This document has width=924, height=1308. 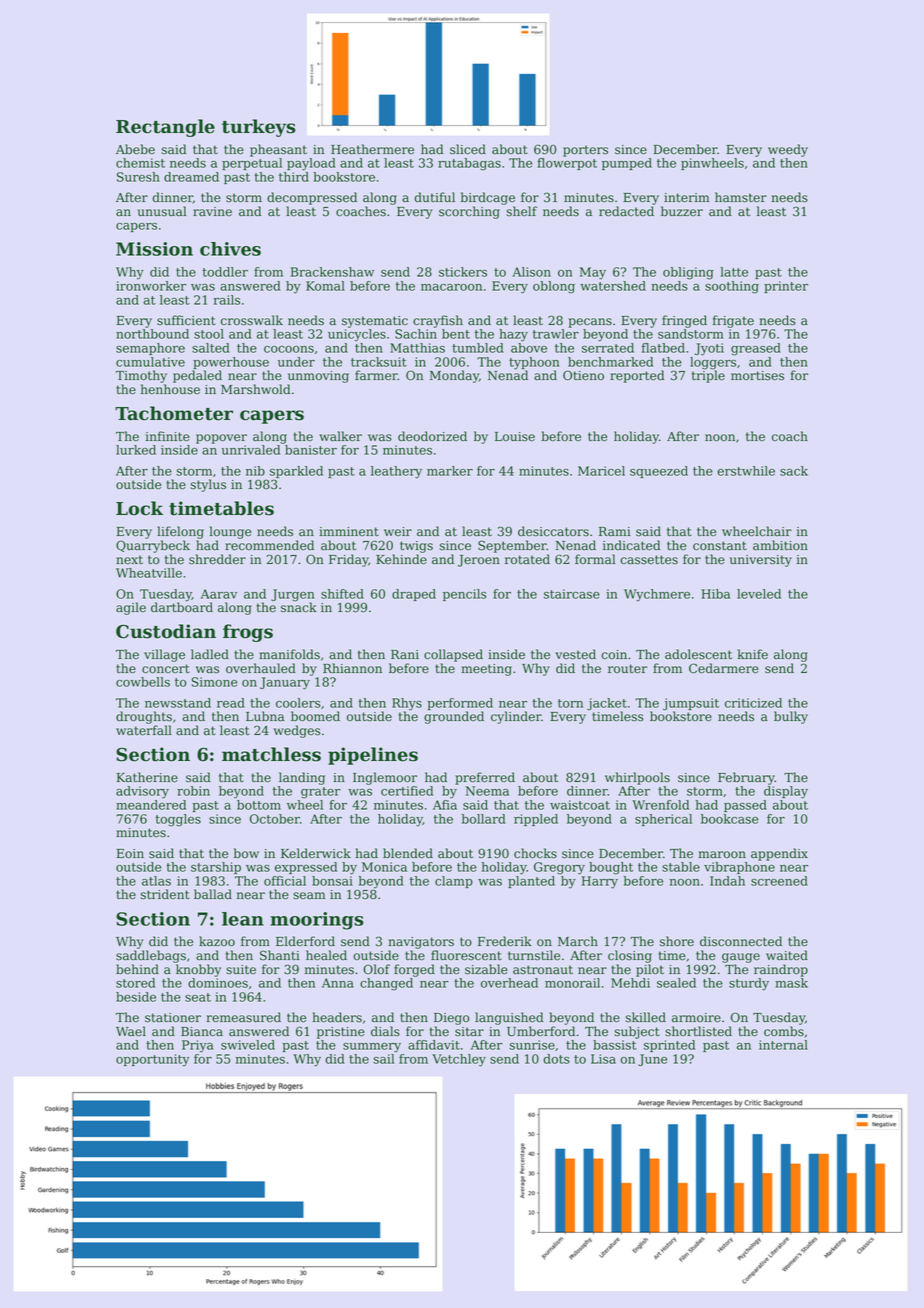 I want to click on porters, so click(x=585, y=151).
